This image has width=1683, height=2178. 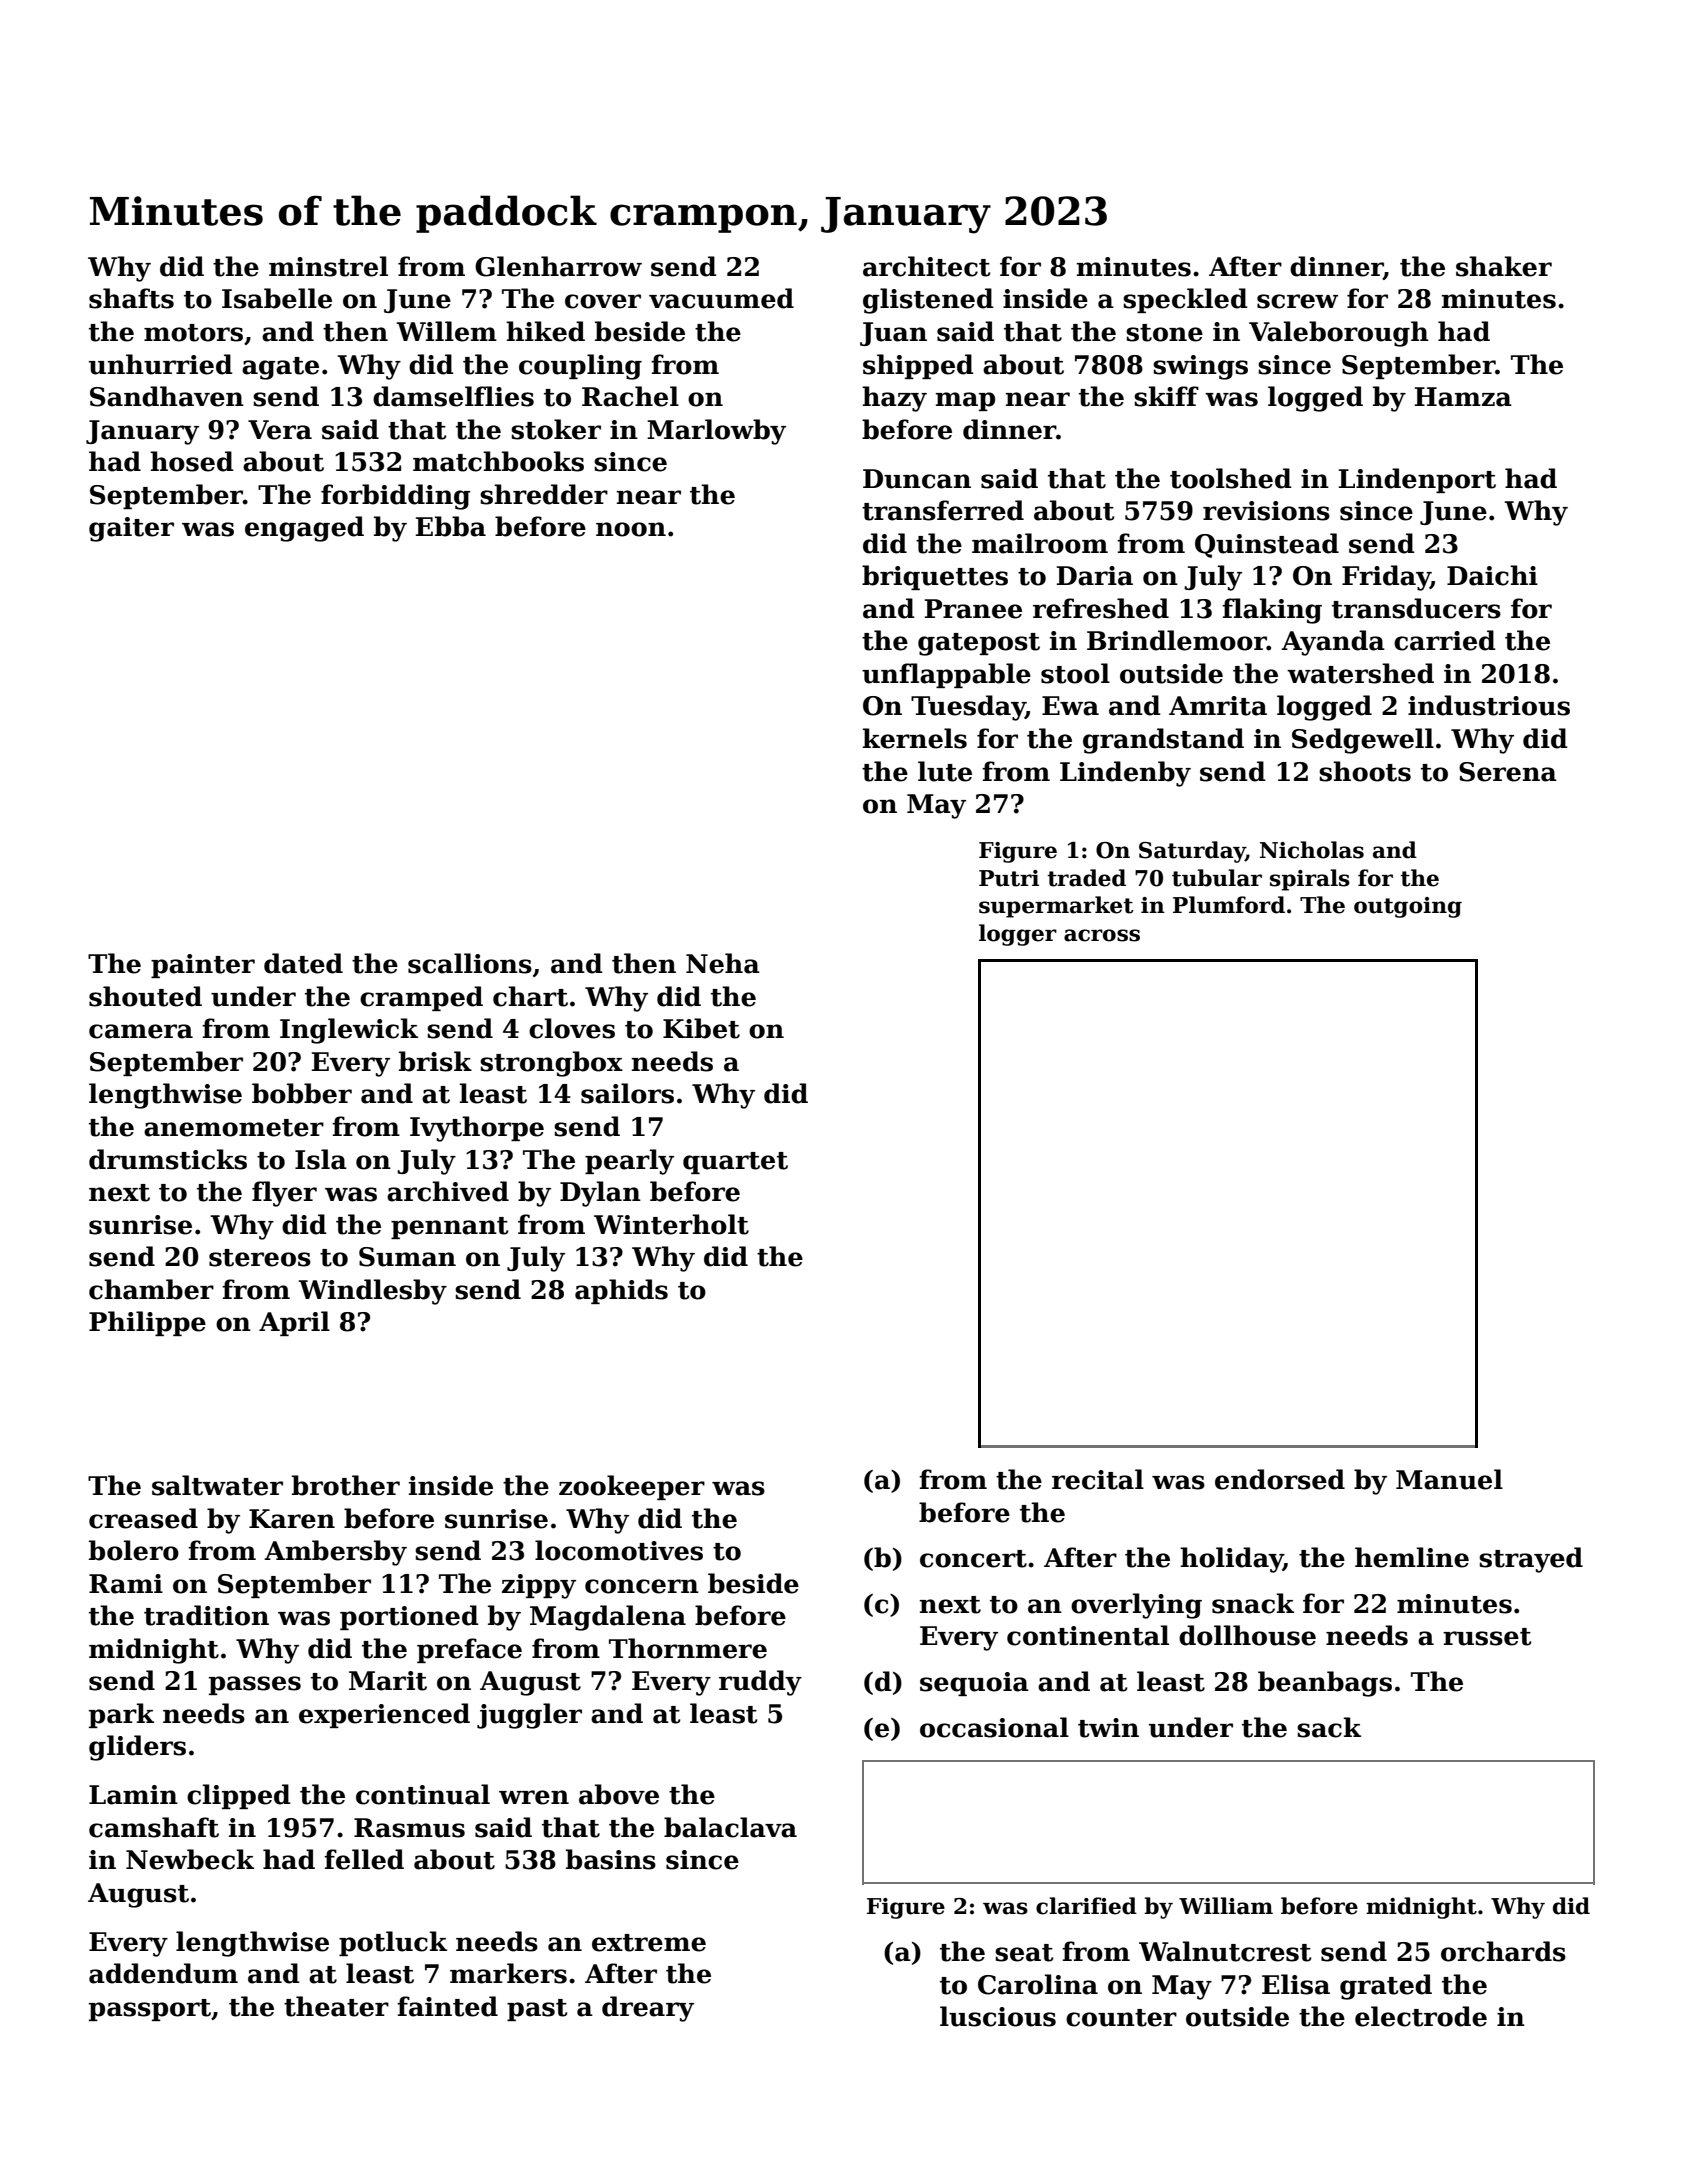 What do you see at coordinates (918, 366) in the image?
I see `shipped` at bounding box center [918, 366].
